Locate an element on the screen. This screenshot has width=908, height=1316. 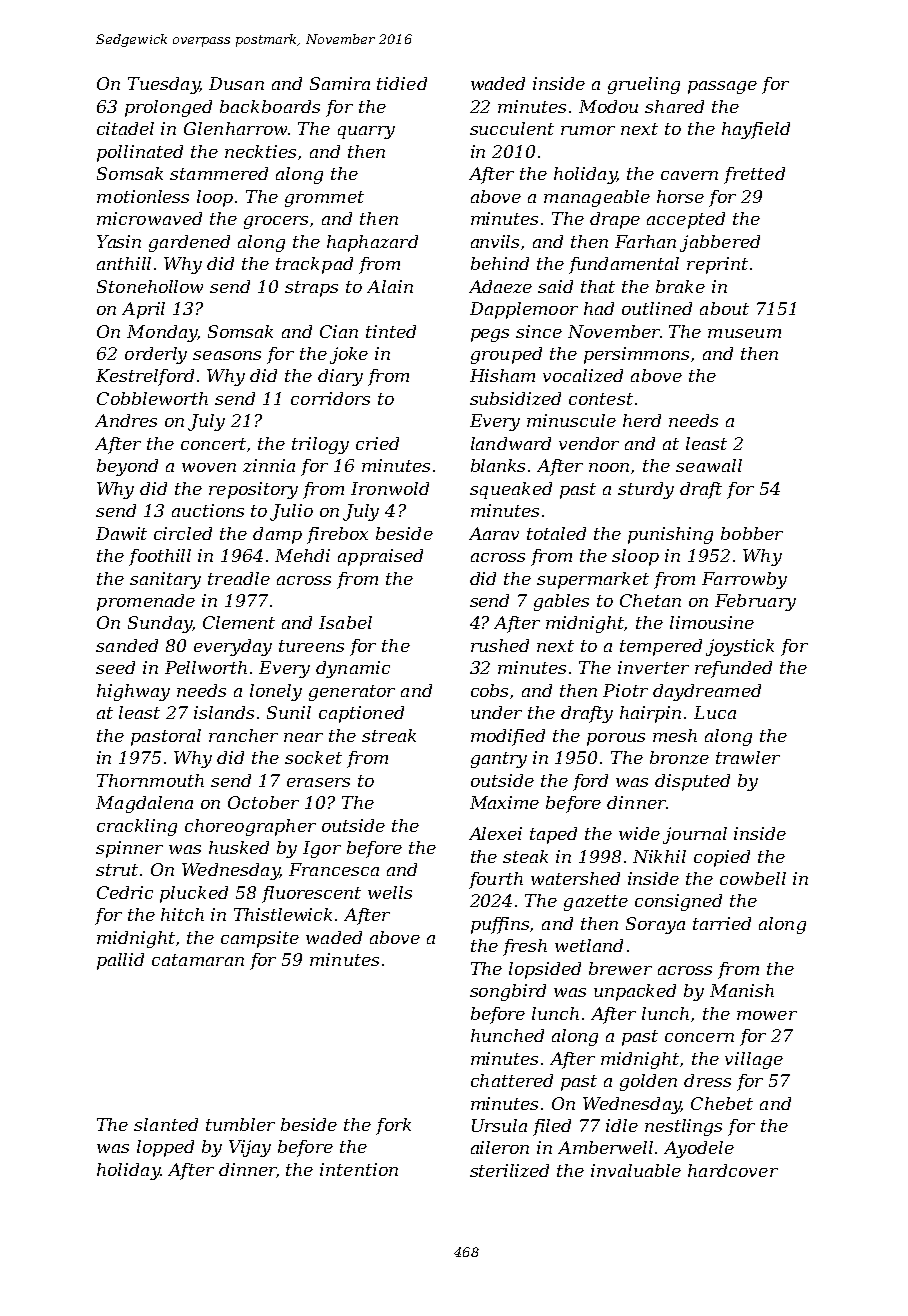
Samira is located at coordinates (340, 83).
